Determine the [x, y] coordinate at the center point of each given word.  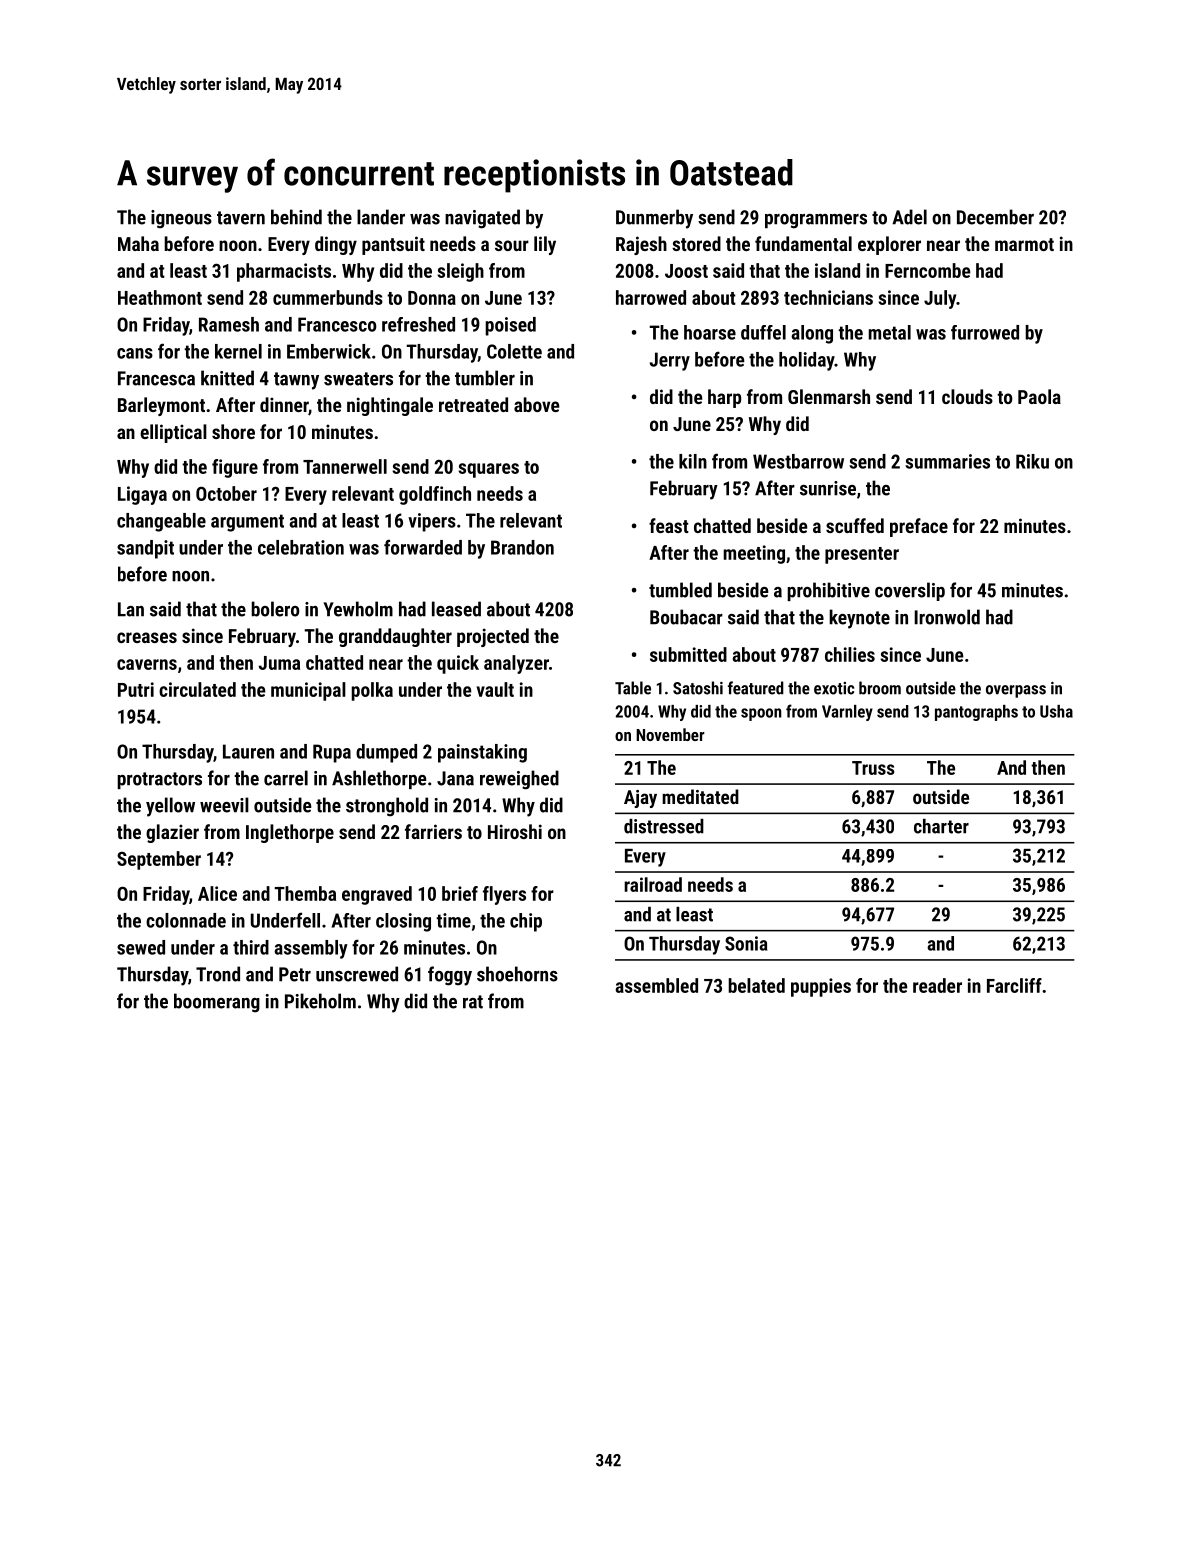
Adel [909, 217]
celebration [301, 547]
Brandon [522, 547]
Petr [295, 974]
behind [296, 217]
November [670, 734]
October [226, 493]
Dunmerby [654, 219]
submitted [688, 654]
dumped [386, 753]
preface [919, 527]
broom [880, 688]
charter [941, 826]
